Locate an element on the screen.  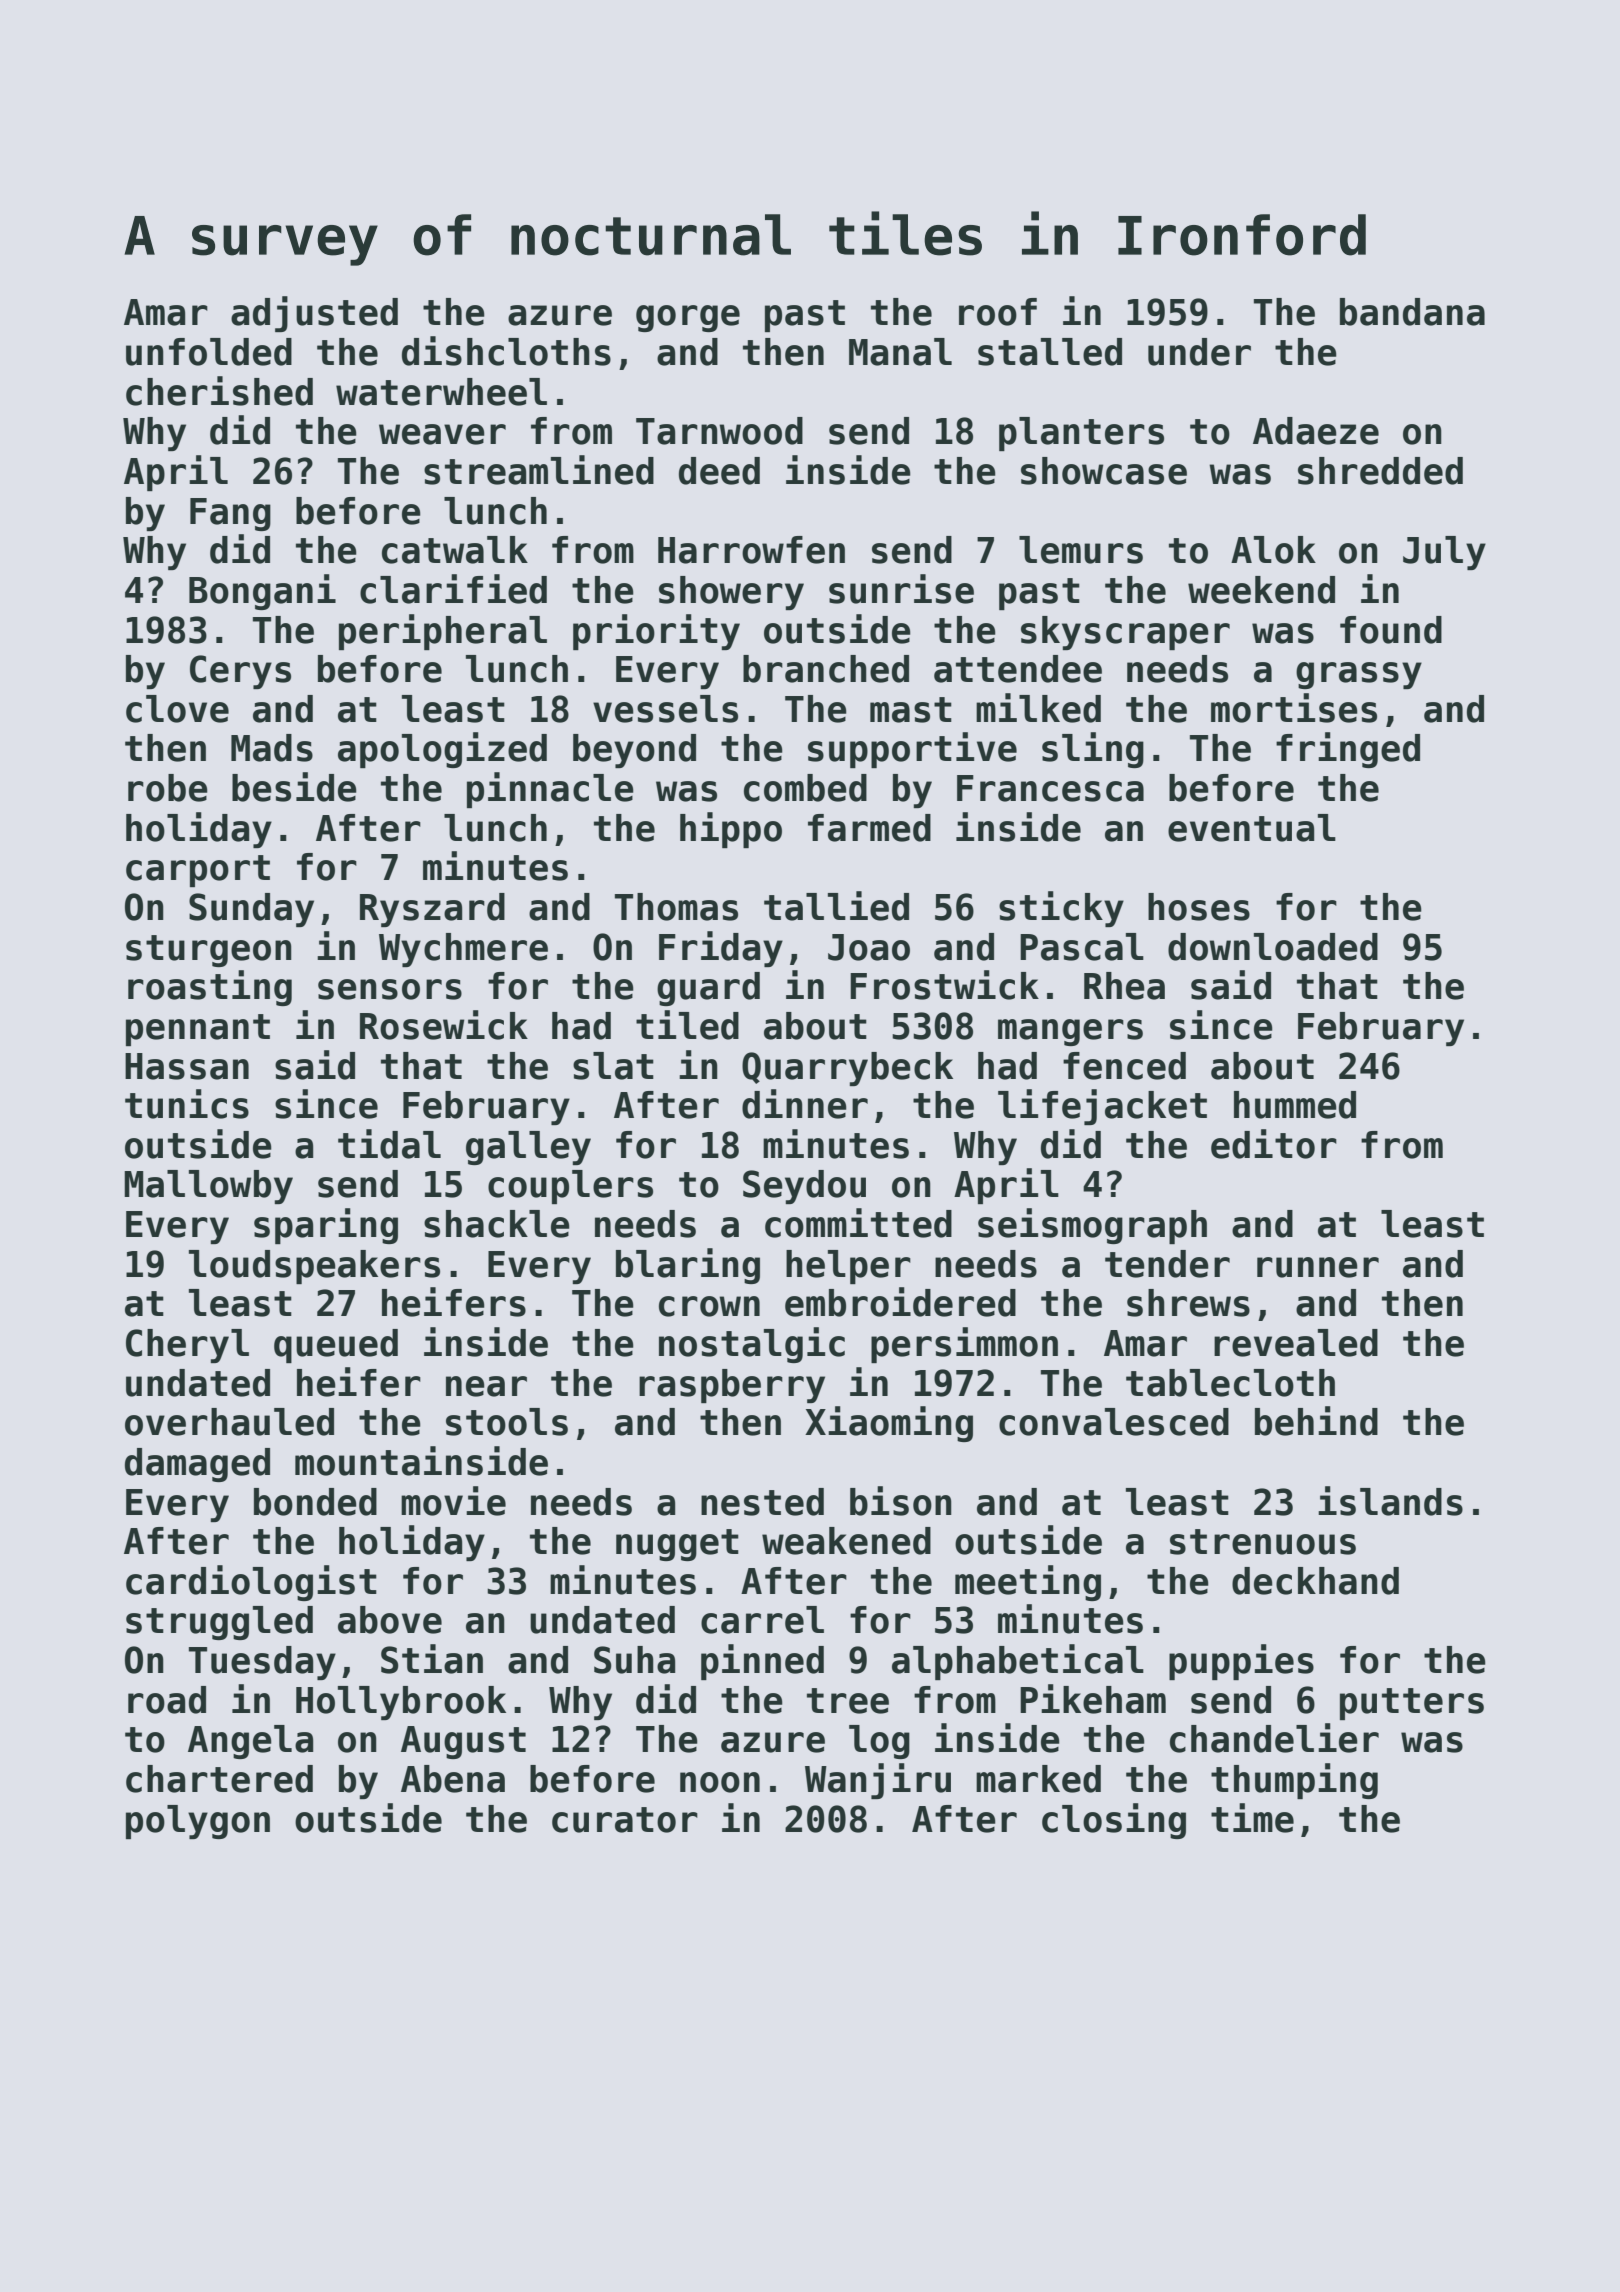
roof is located at coordinates (998, 312).
